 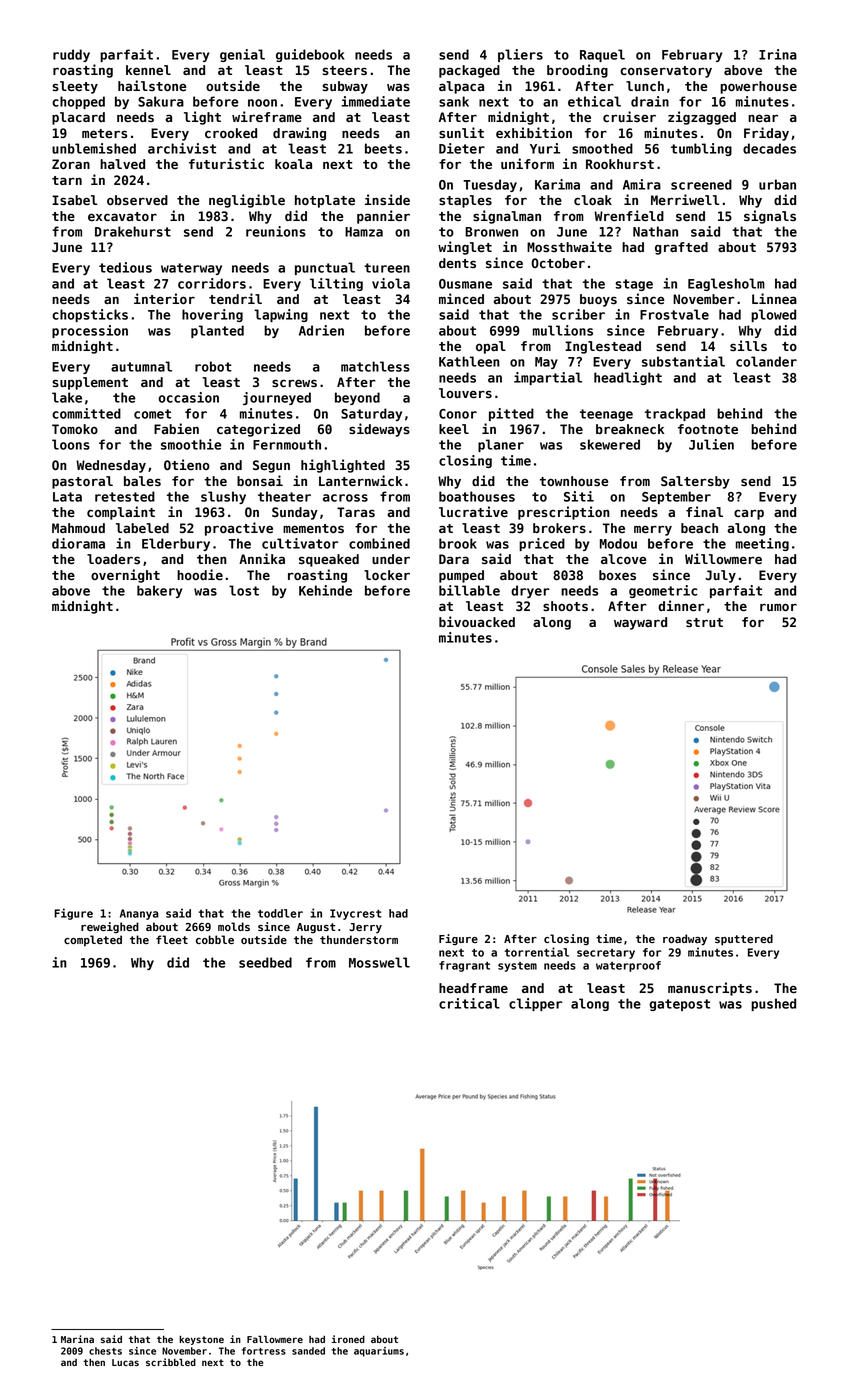 What do you see at coordinates (242, 55) in the document?
I see `genial` at bounding box center [242, 55].
